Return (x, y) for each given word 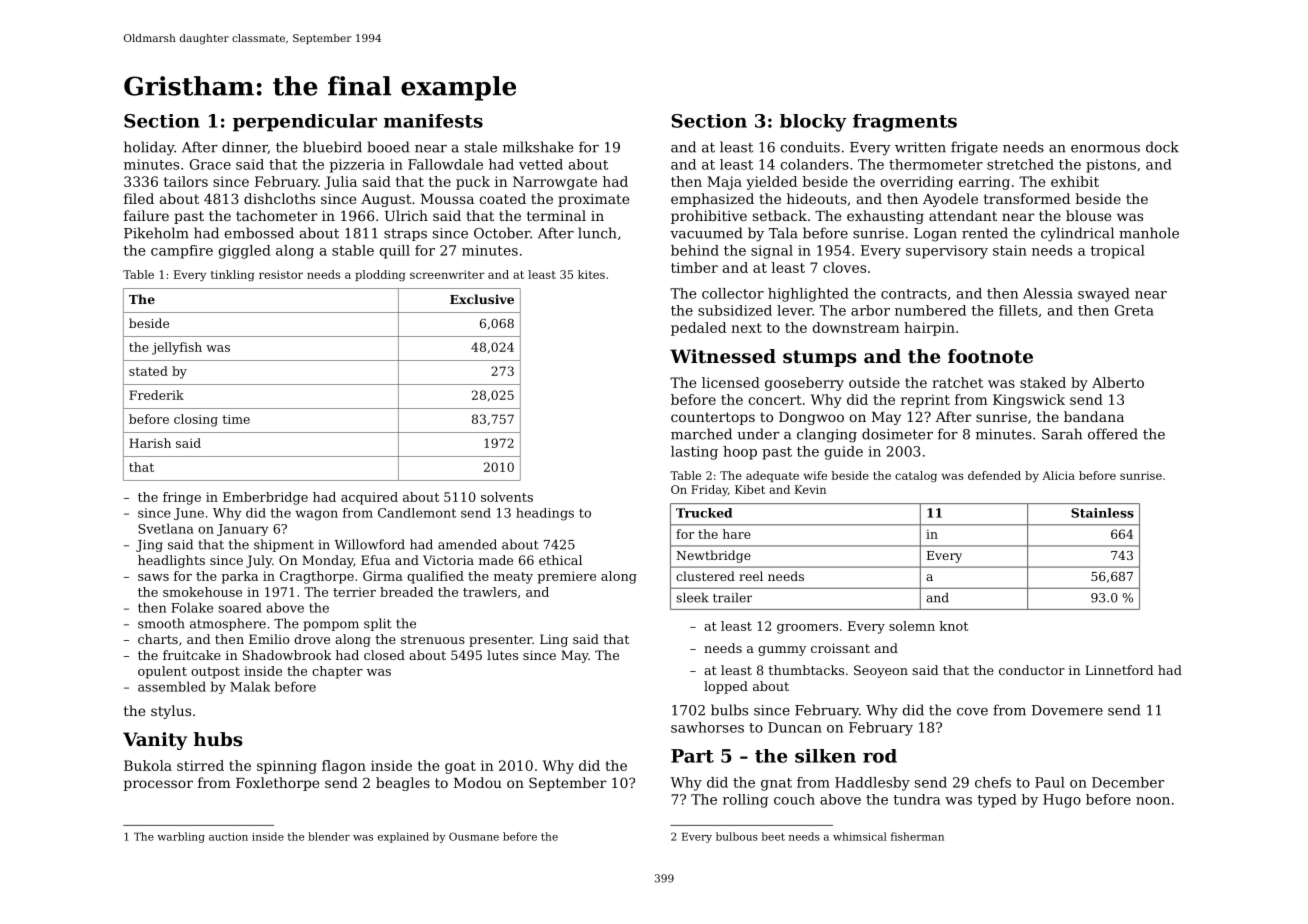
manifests (433, 121)
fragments (905, 123)
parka (239, 577)
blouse (1088, 215)
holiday (149, 148)
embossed (259, 233)
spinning (287, 767)
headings (545, 514)
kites (591, 274)
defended (994, 475)
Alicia (1058, 475)
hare (737, 534)
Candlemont (417, 513)
